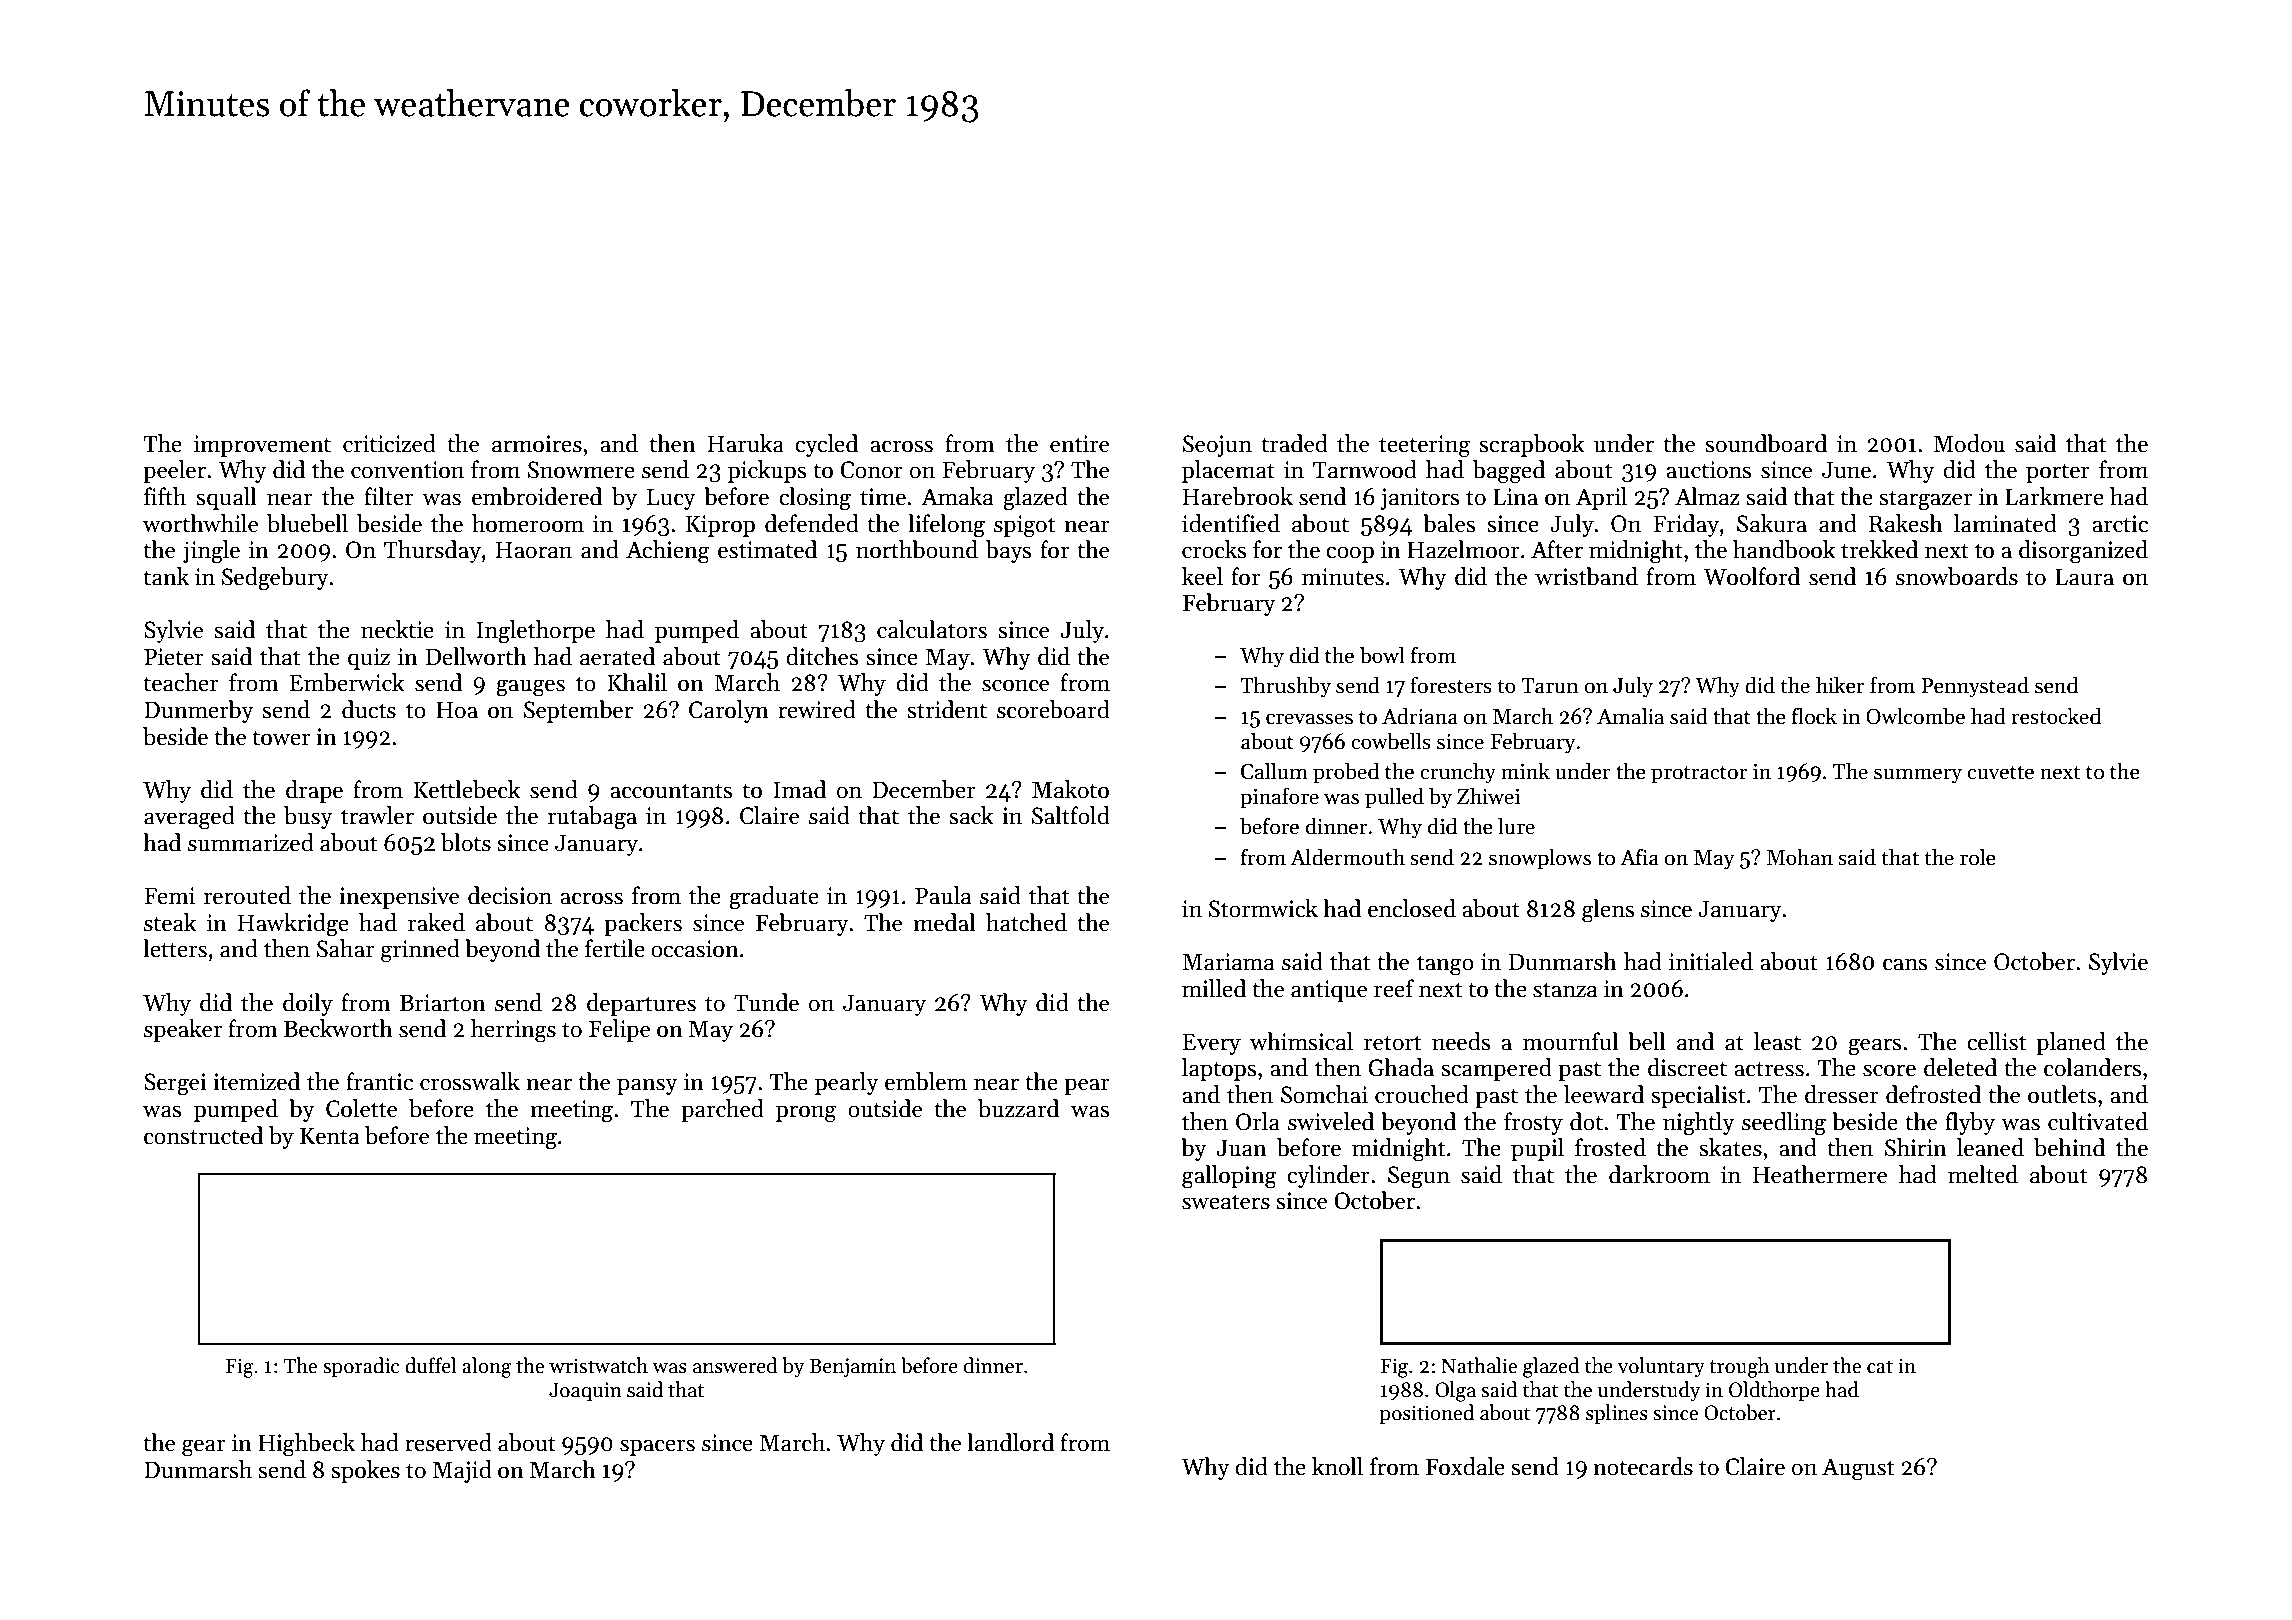  I want to click on sporadic, so click(361, 1367).
